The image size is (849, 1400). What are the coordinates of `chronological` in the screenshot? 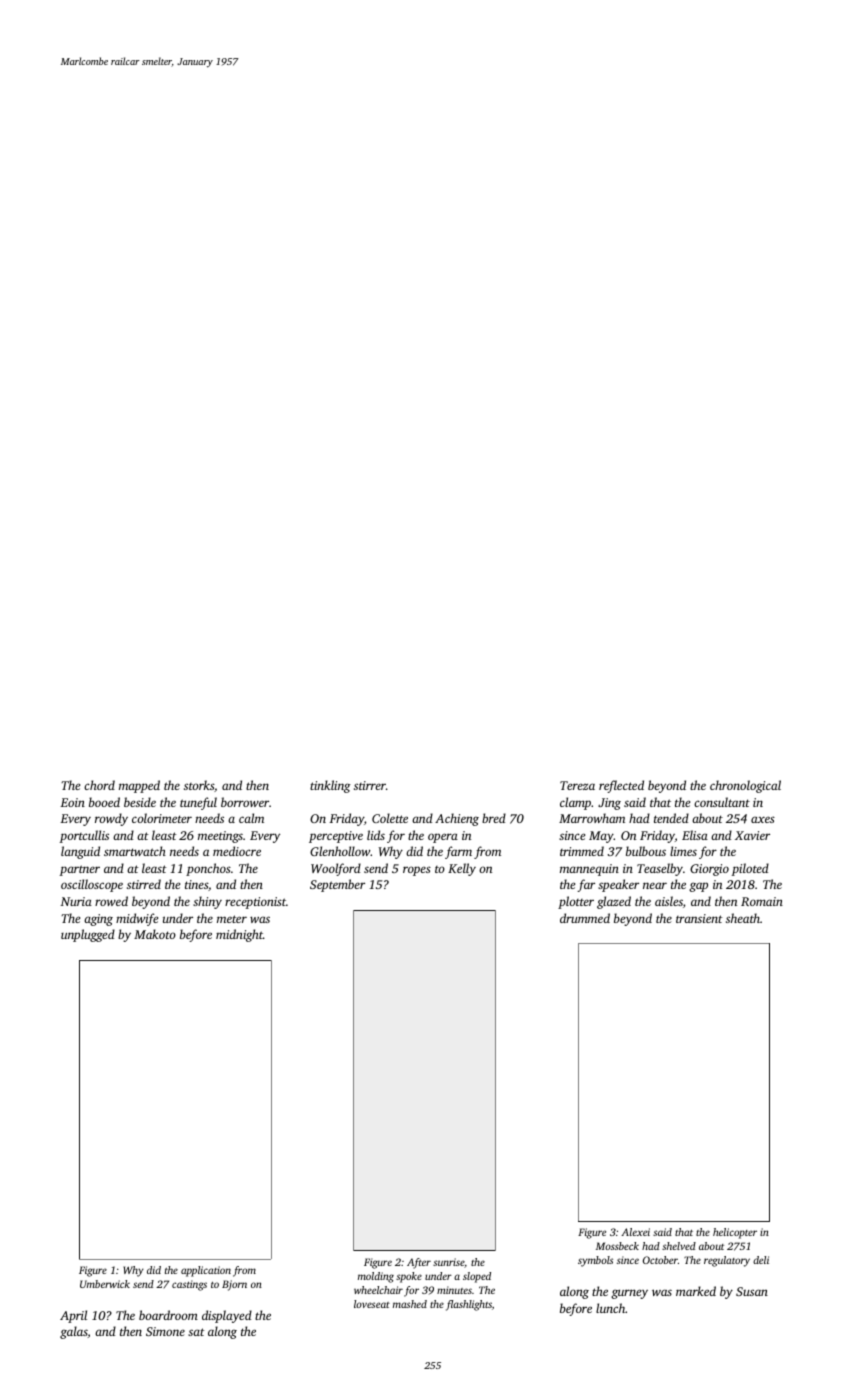 It's located at (745, 786).
